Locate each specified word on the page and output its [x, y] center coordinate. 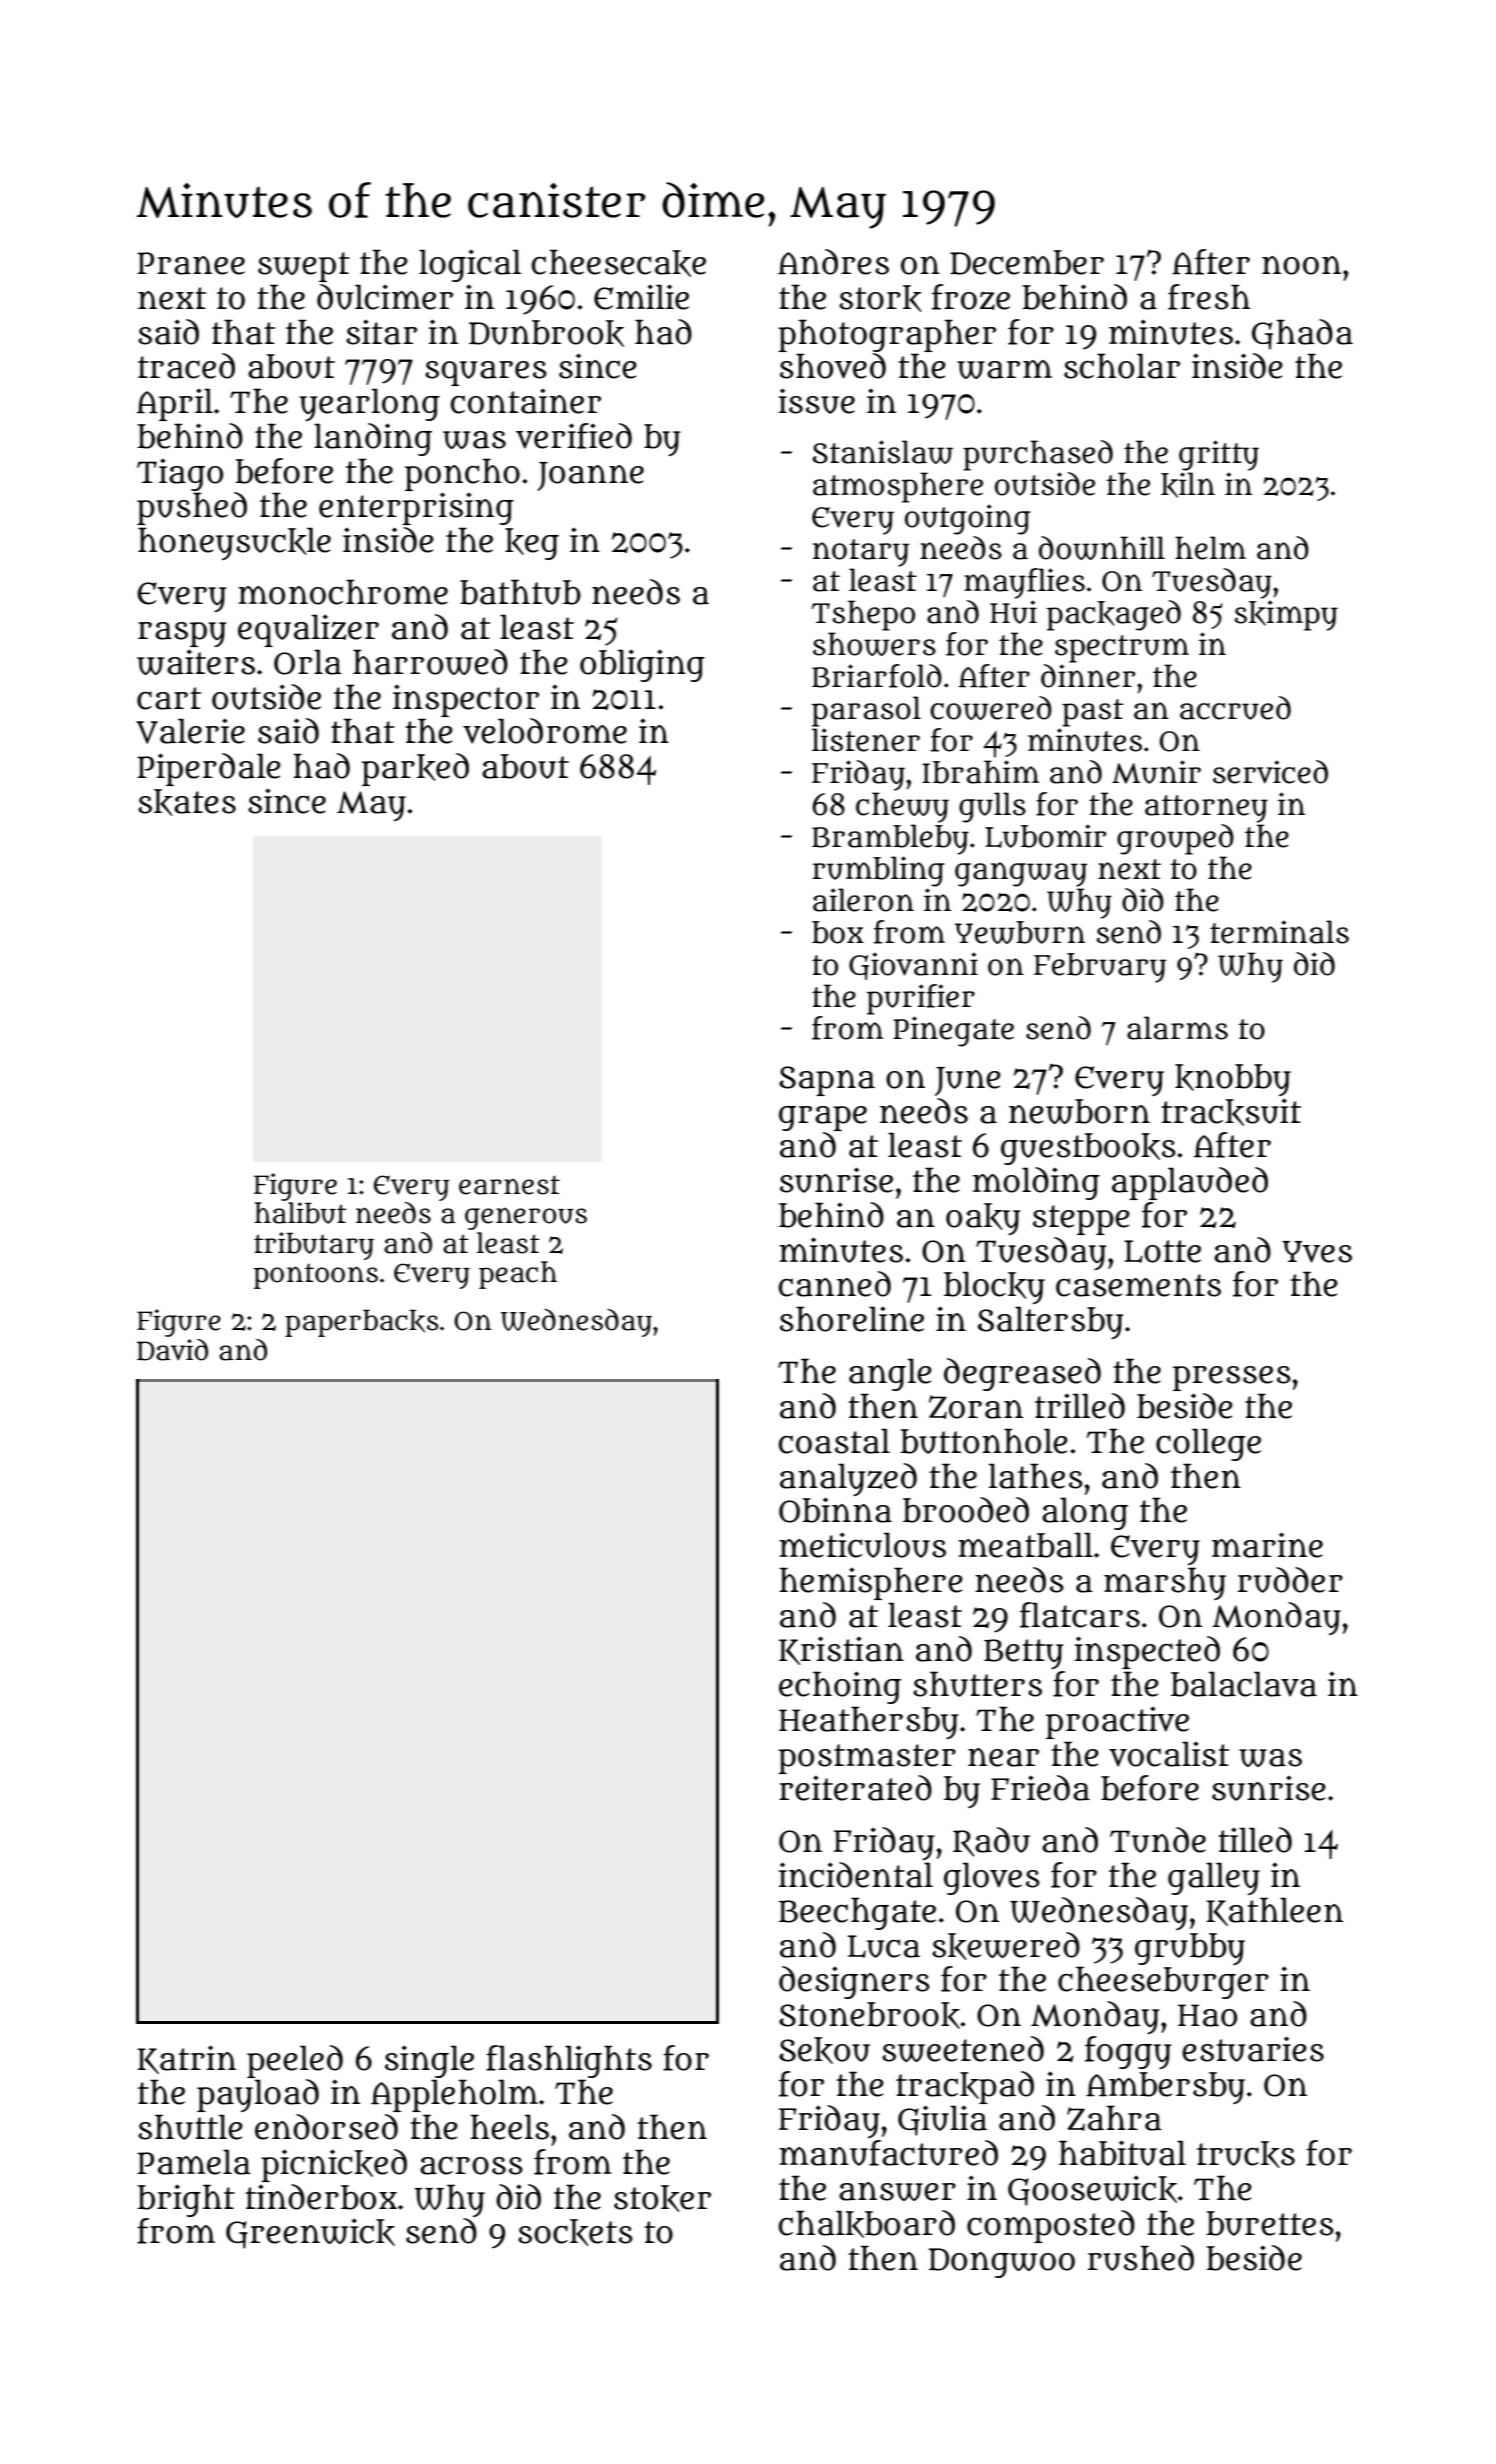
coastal [834, 1441]
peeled [295, 2061]
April [175, 404]
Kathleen [1274, 1911]
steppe [1081, 1220]
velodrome [545, 731]
